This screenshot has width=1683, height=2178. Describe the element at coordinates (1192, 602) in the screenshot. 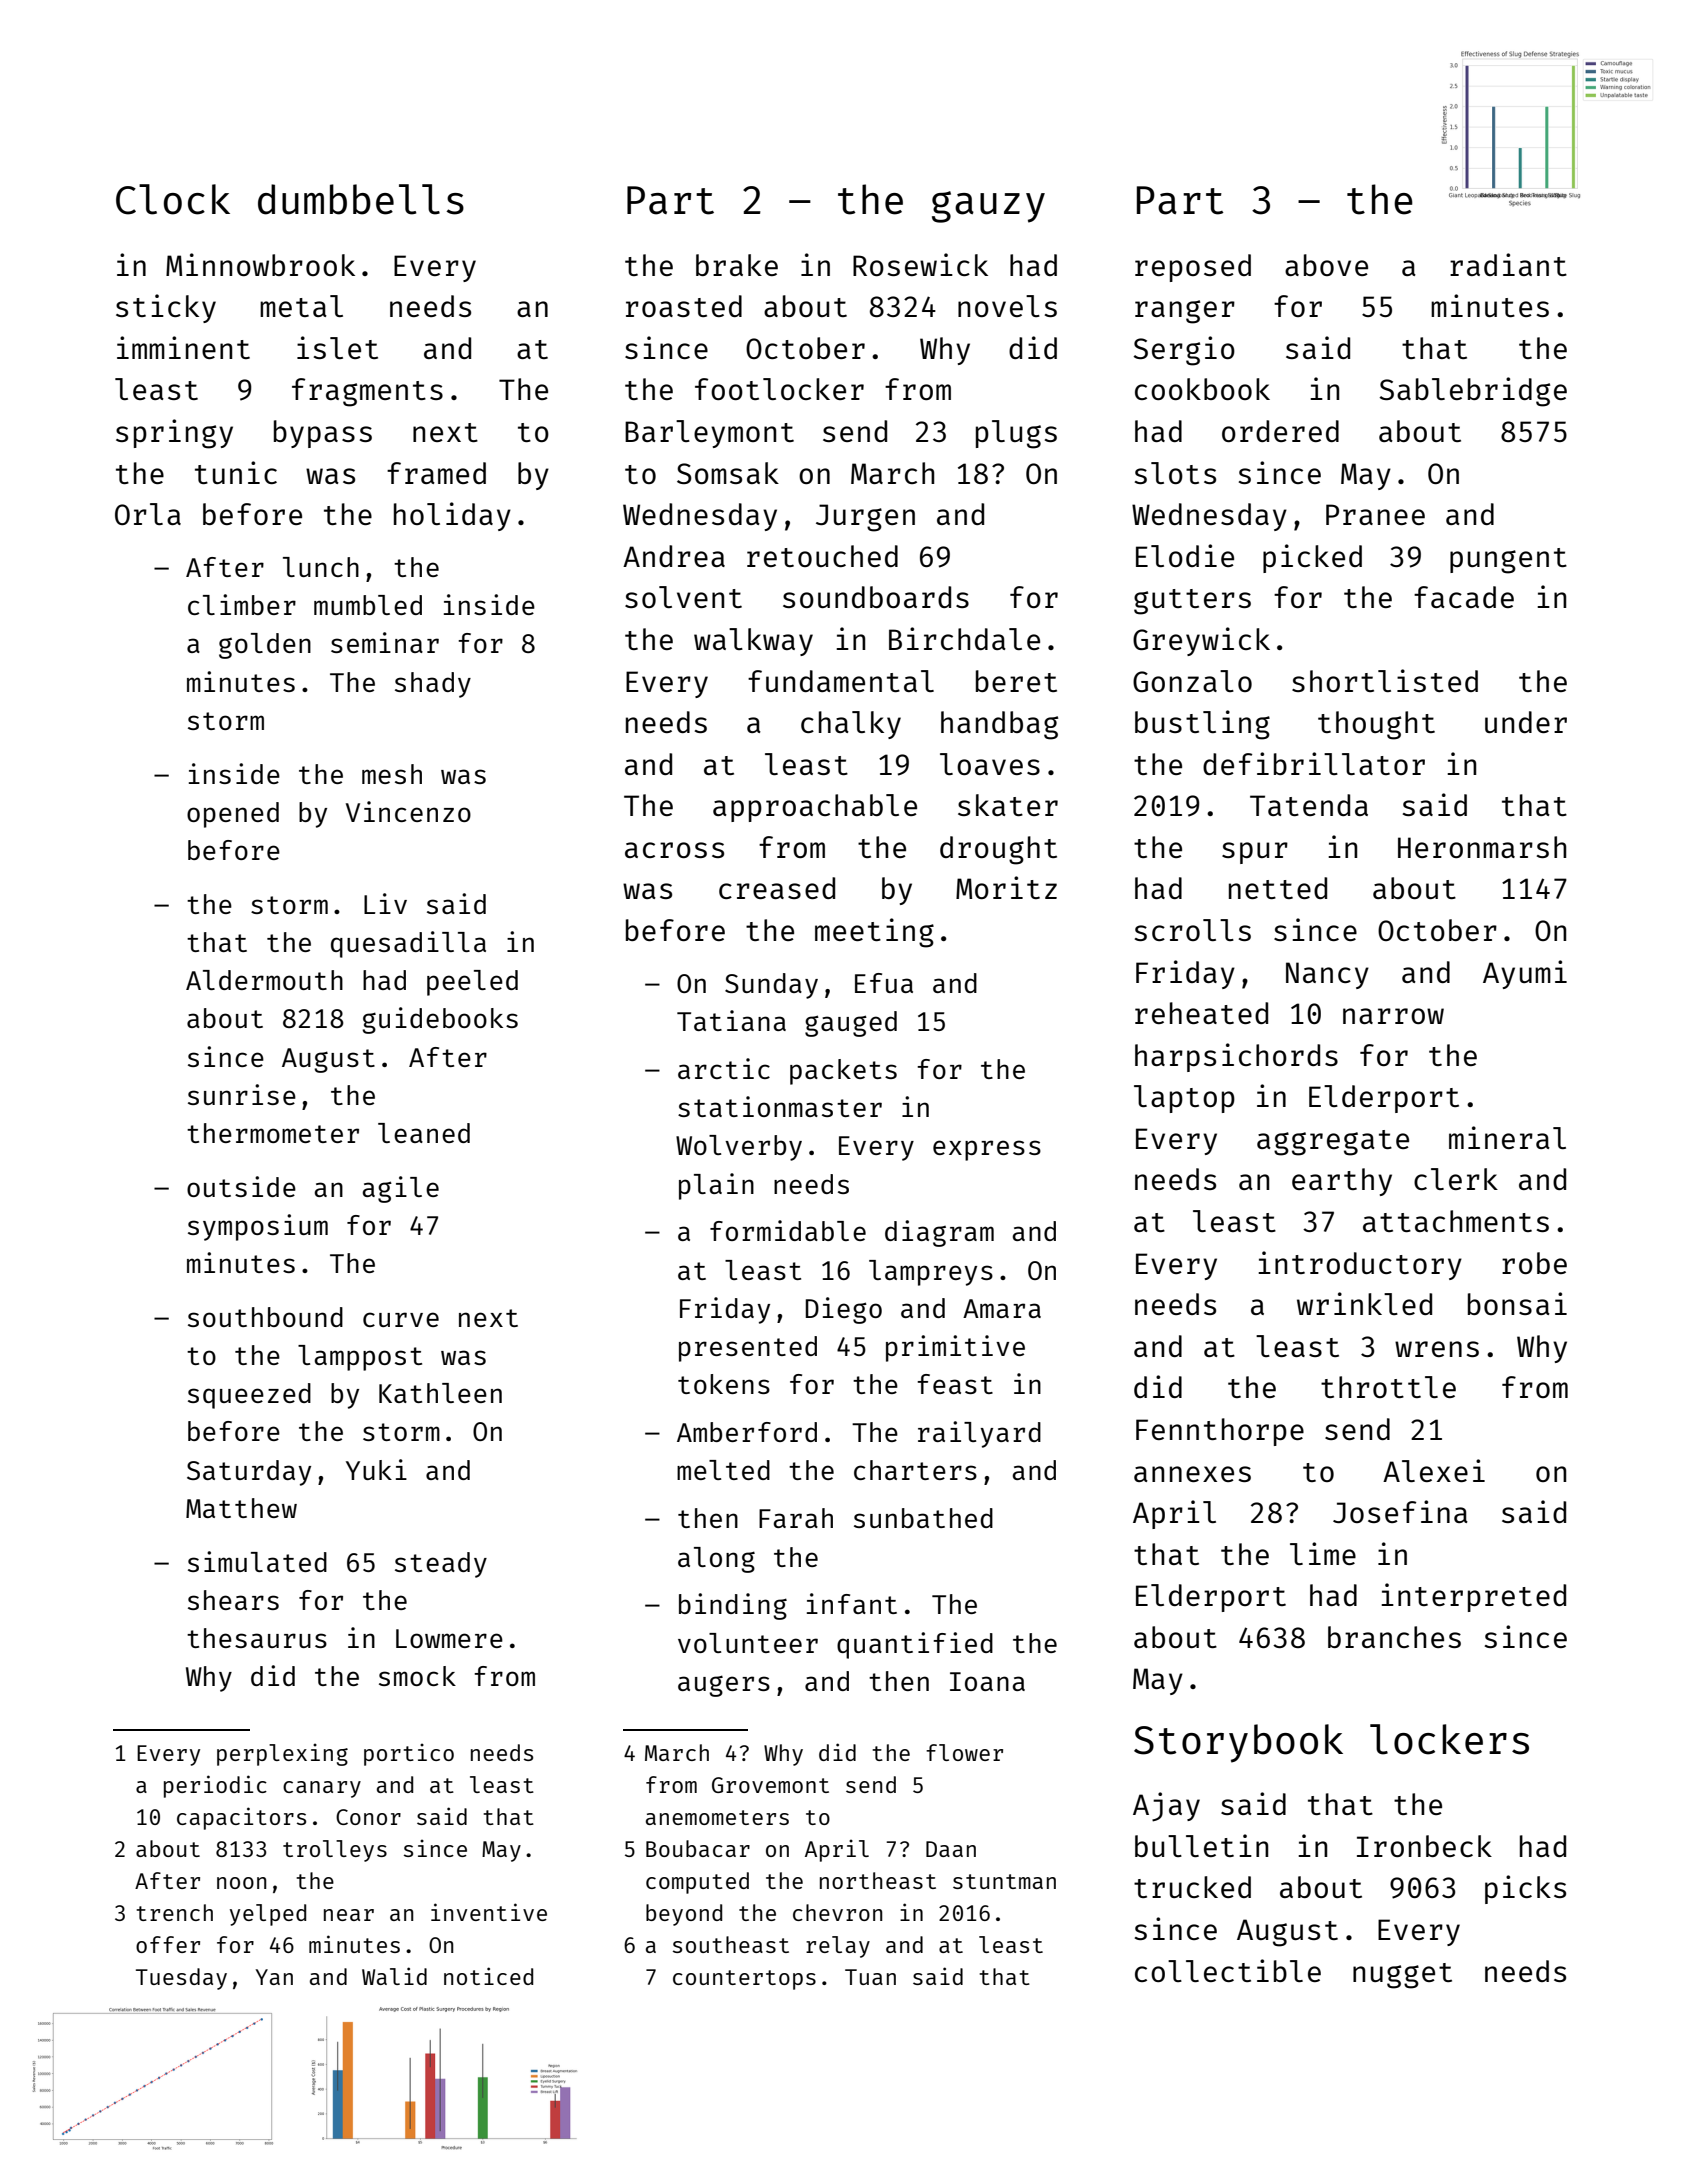

I see `gutters` at that location.
